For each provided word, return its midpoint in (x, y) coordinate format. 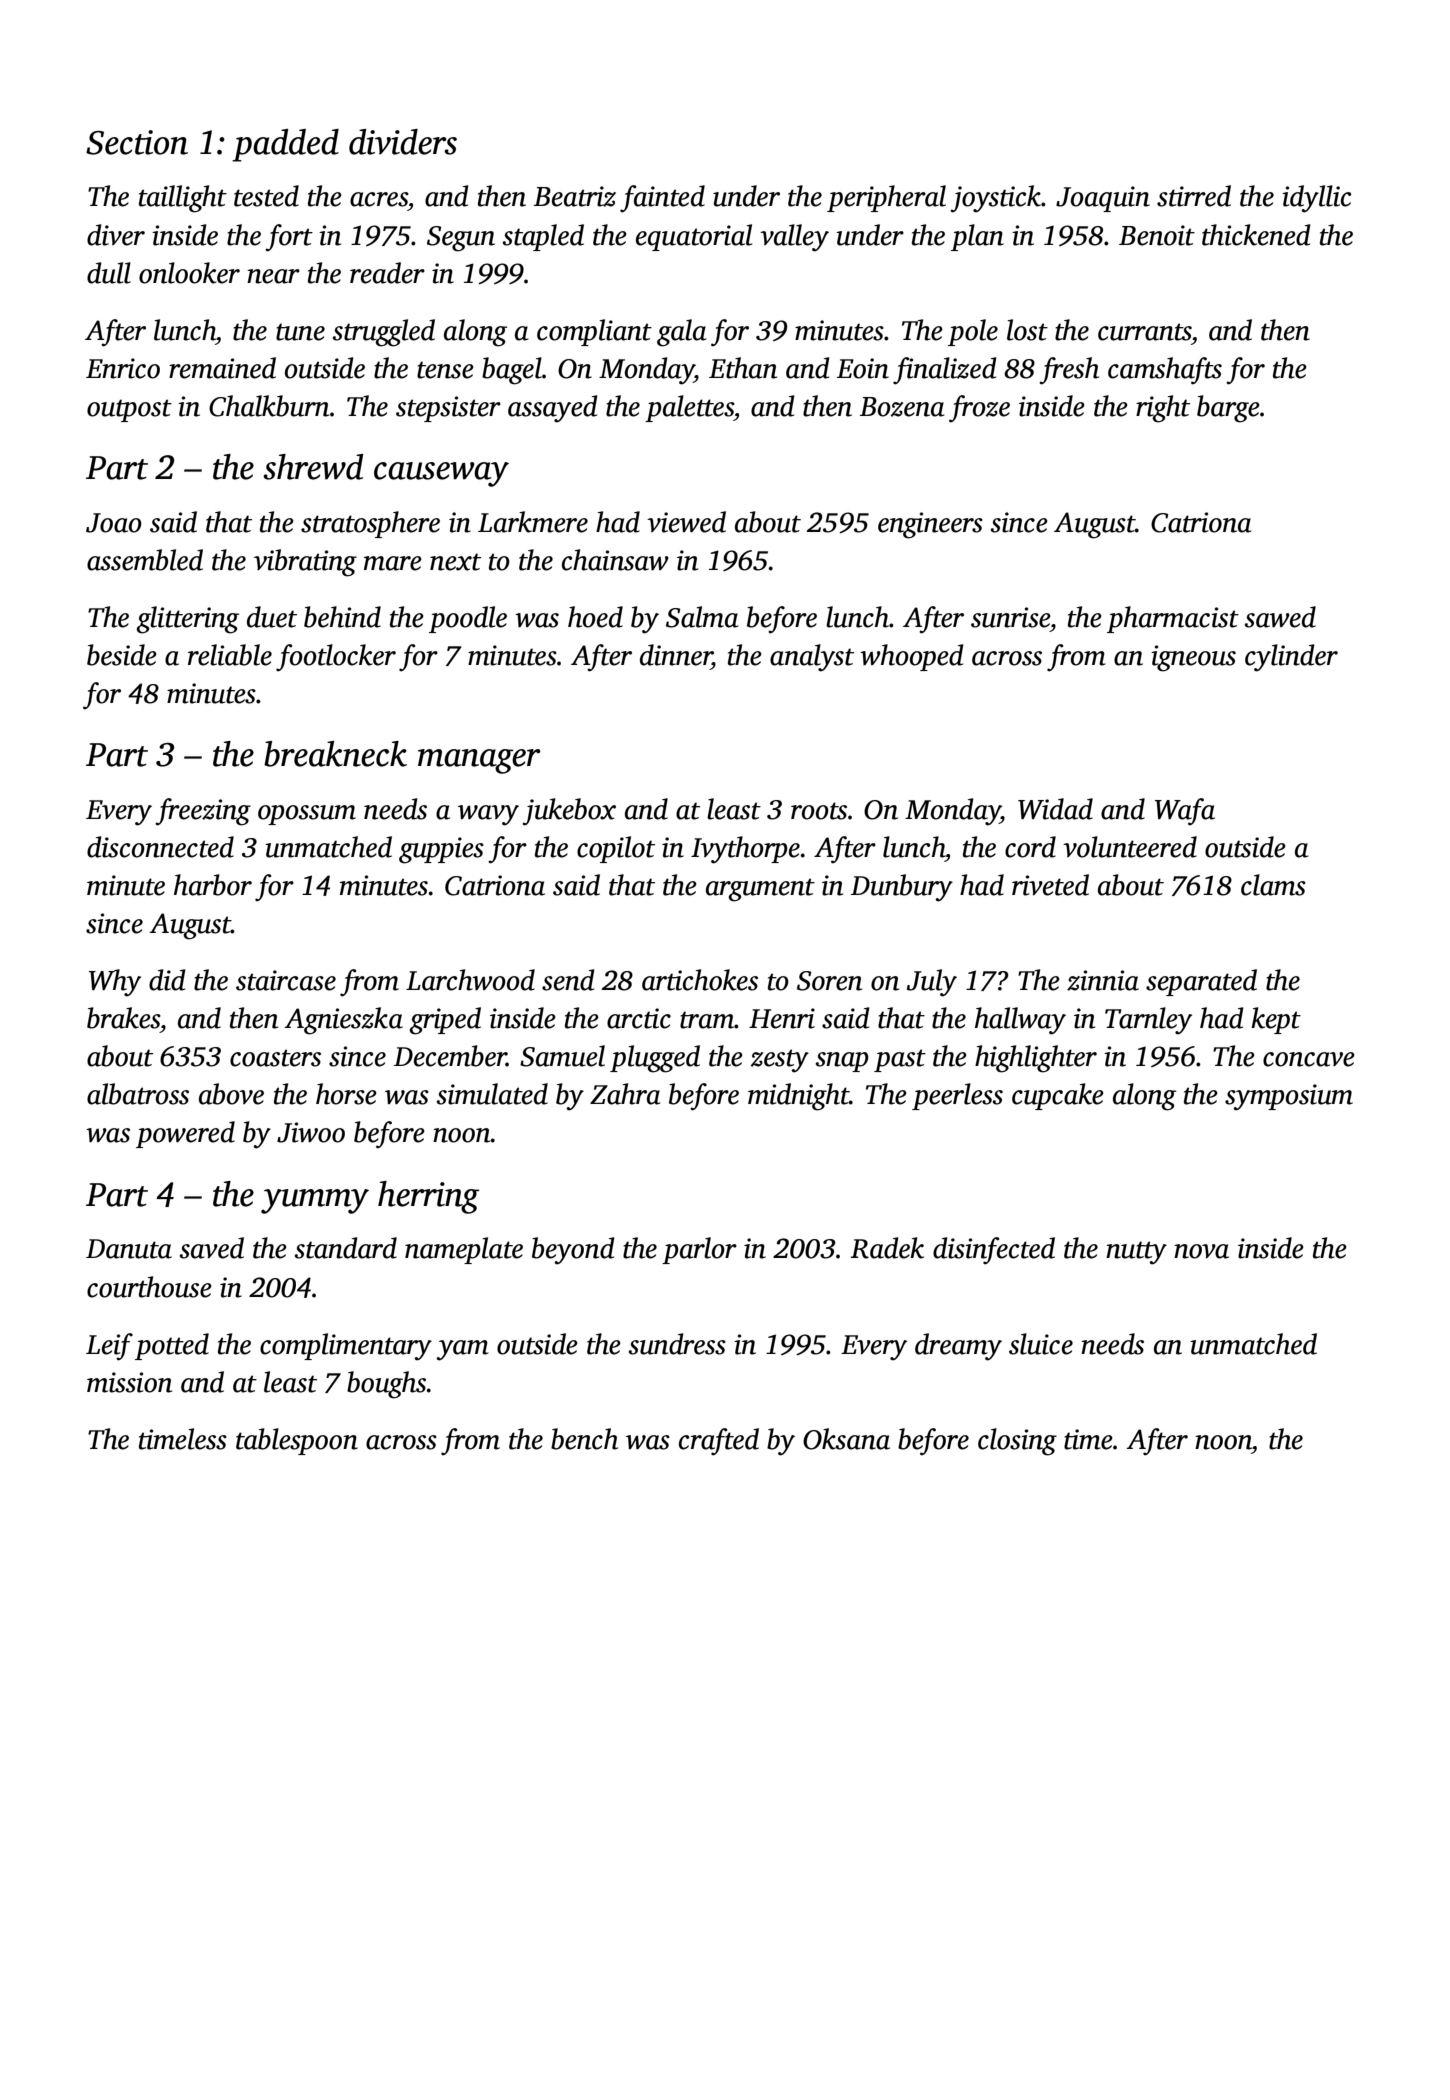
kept (1276, 1020)
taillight (183, 199)
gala (681, 333)
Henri (782, 1018)
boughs (386, 1385)
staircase (286, 980)
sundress (677, 1344)
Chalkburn (269, 406)
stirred (1194, 196)
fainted (662, 199)
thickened (1256, 235)
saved (211, 1248)
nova (1201, 1251)
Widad (1055, 809)
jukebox (569, 812)
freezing (203, 812)
